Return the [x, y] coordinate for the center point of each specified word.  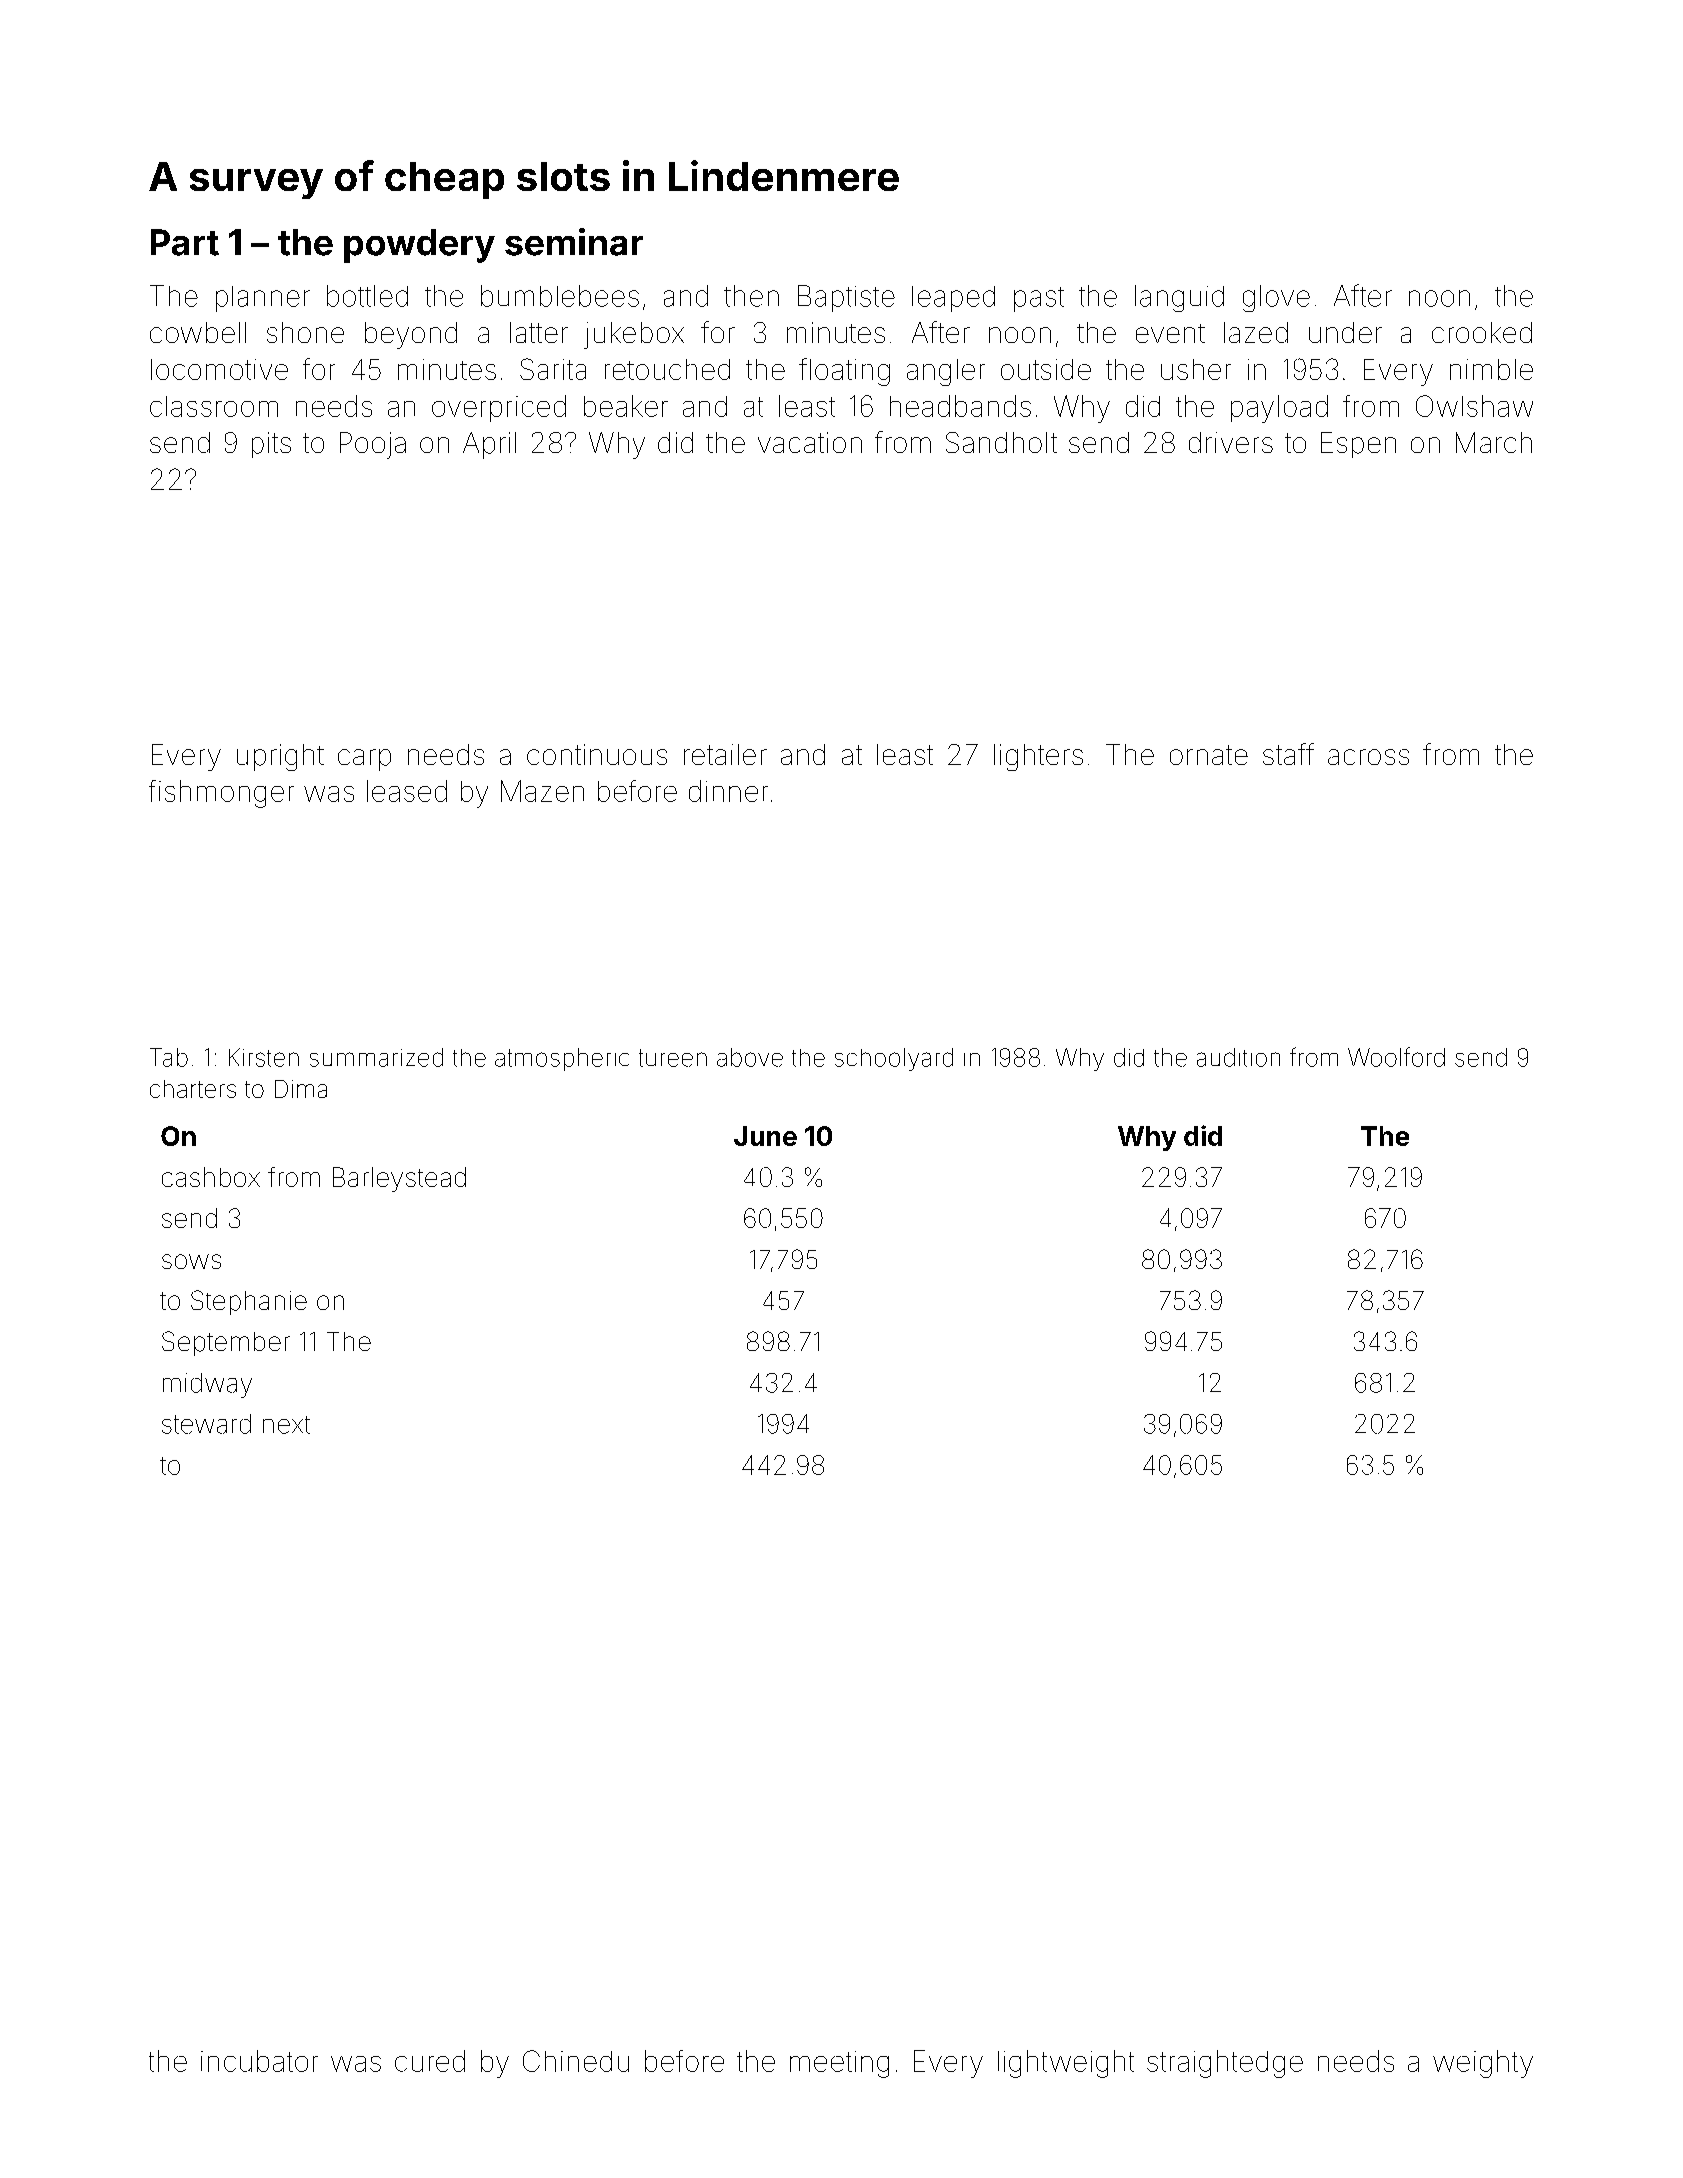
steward [206, 1424]
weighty [1483, 2064]
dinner [728, 791]
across [1368, 757]
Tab [169, 1057]
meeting [839, 2064]
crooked [1482, 332]
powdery [419, 246]
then [751, 296]
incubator [259, 2061]
